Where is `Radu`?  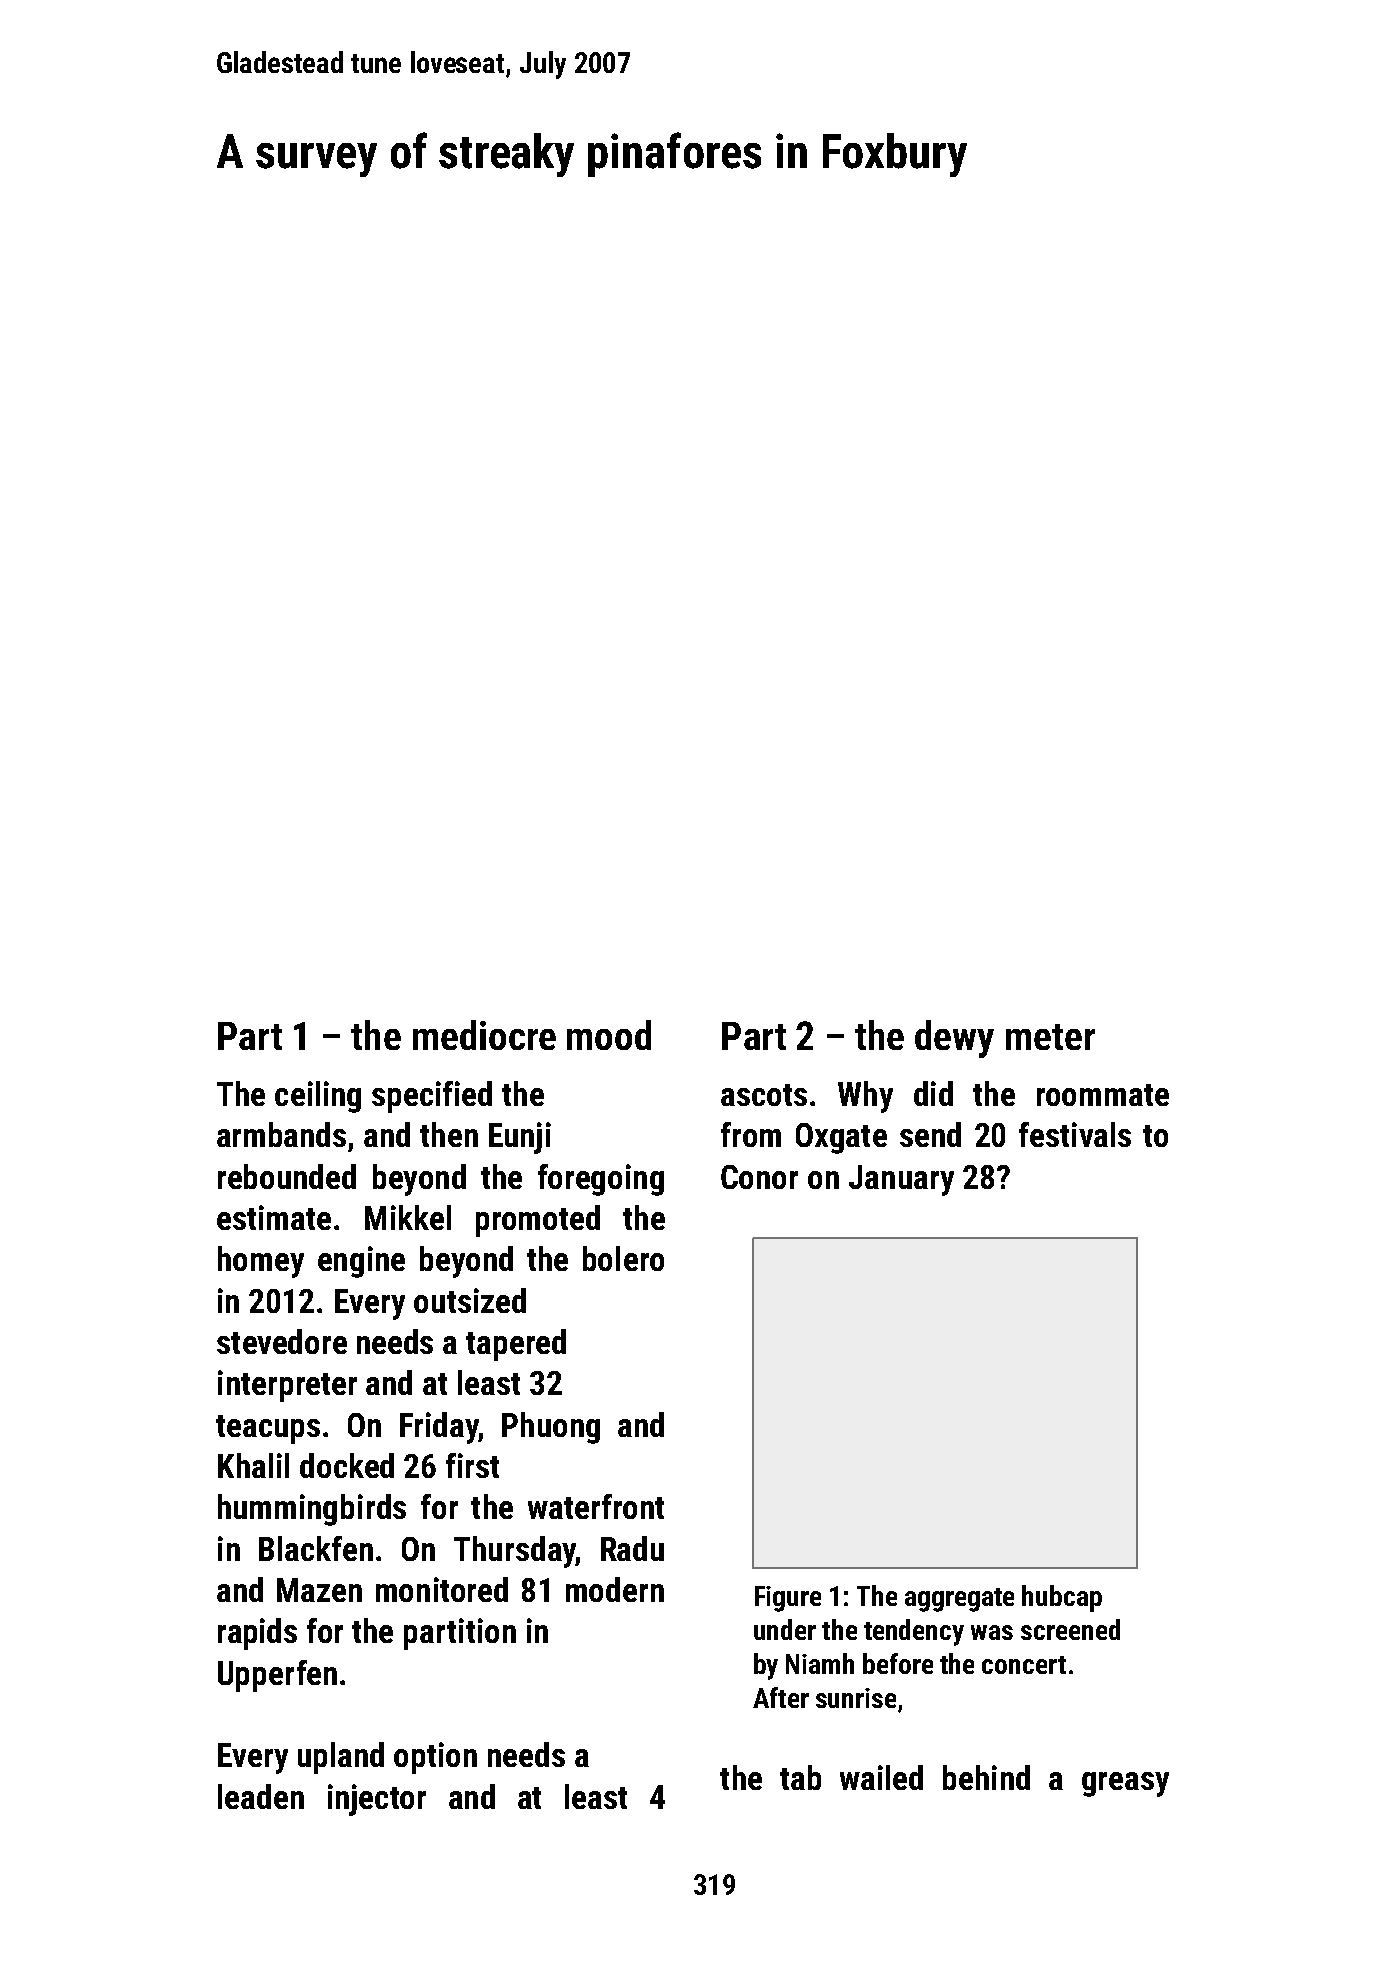
Radu is located at coordinates (632, 1548).
